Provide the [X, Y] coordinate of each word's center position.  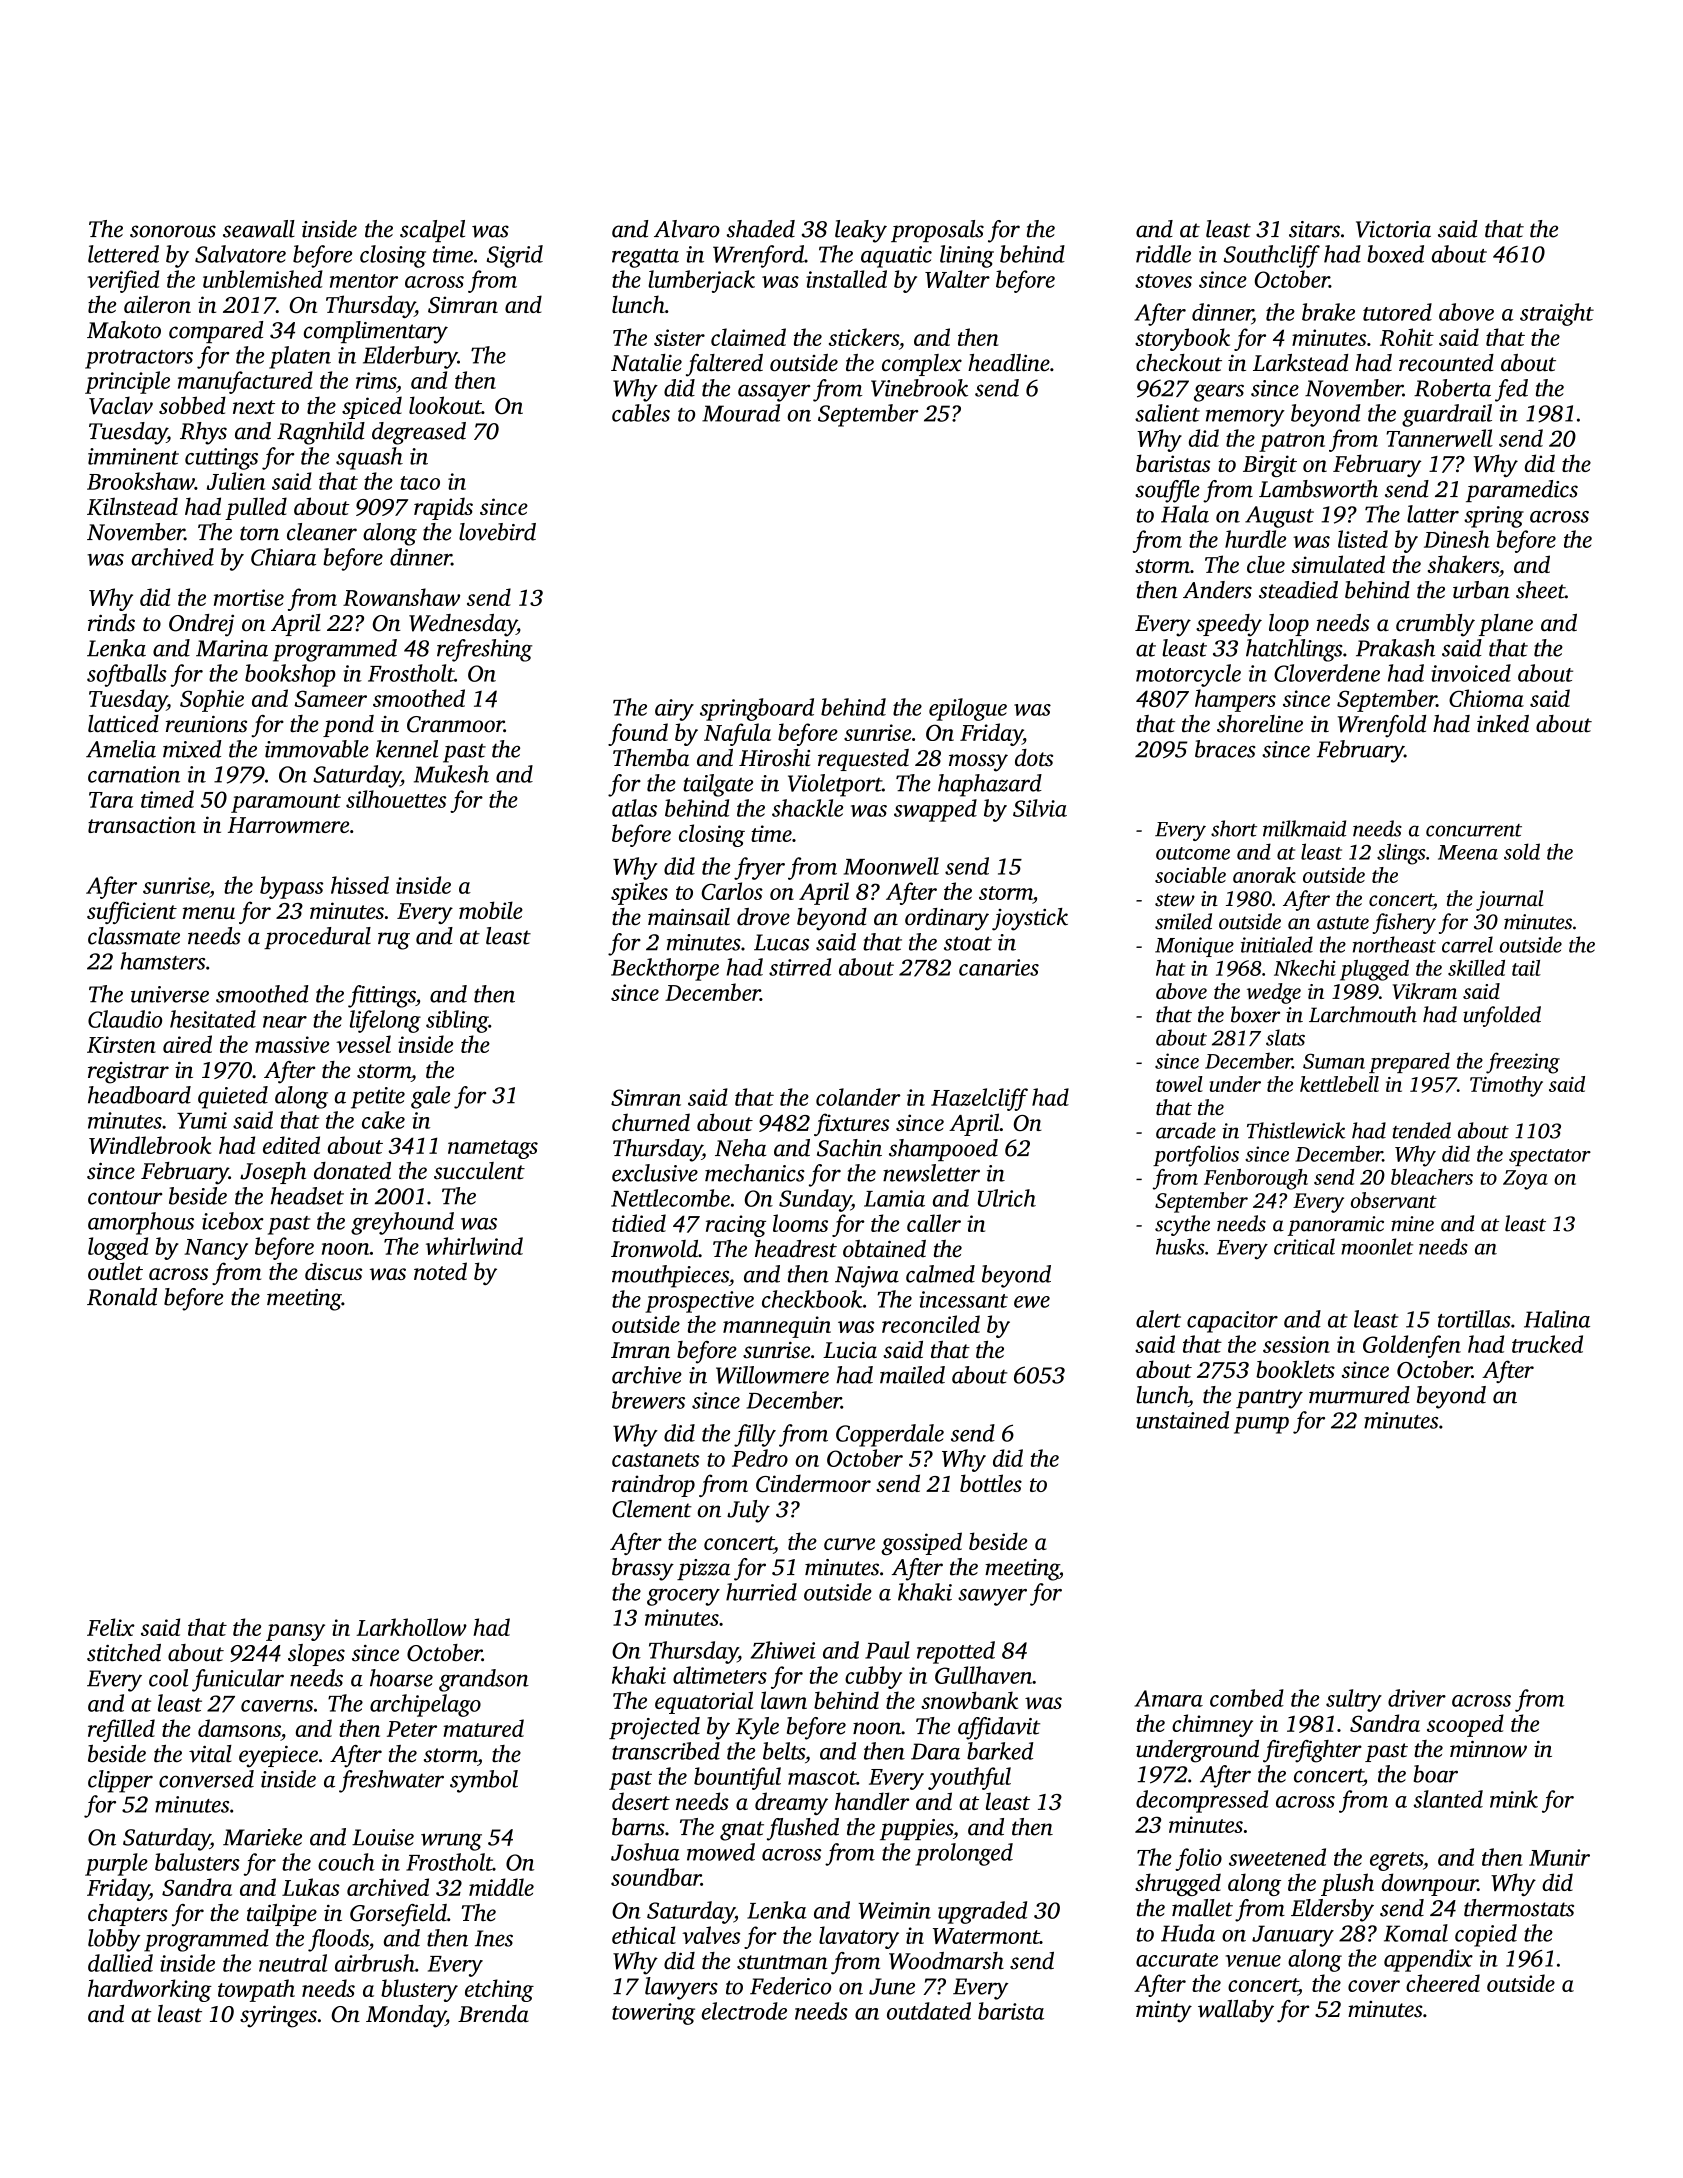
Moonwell [891, 866]
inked [1503, 724]
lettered [123, 254]
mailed [912, 1375]
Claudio [125, 1019]
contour [125, 1197]
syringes [278, 2017]
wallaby [1236, 2011]
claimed [748, 337]
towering [653, 2014]
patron [1292, 442]
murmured [1359, 1395]
